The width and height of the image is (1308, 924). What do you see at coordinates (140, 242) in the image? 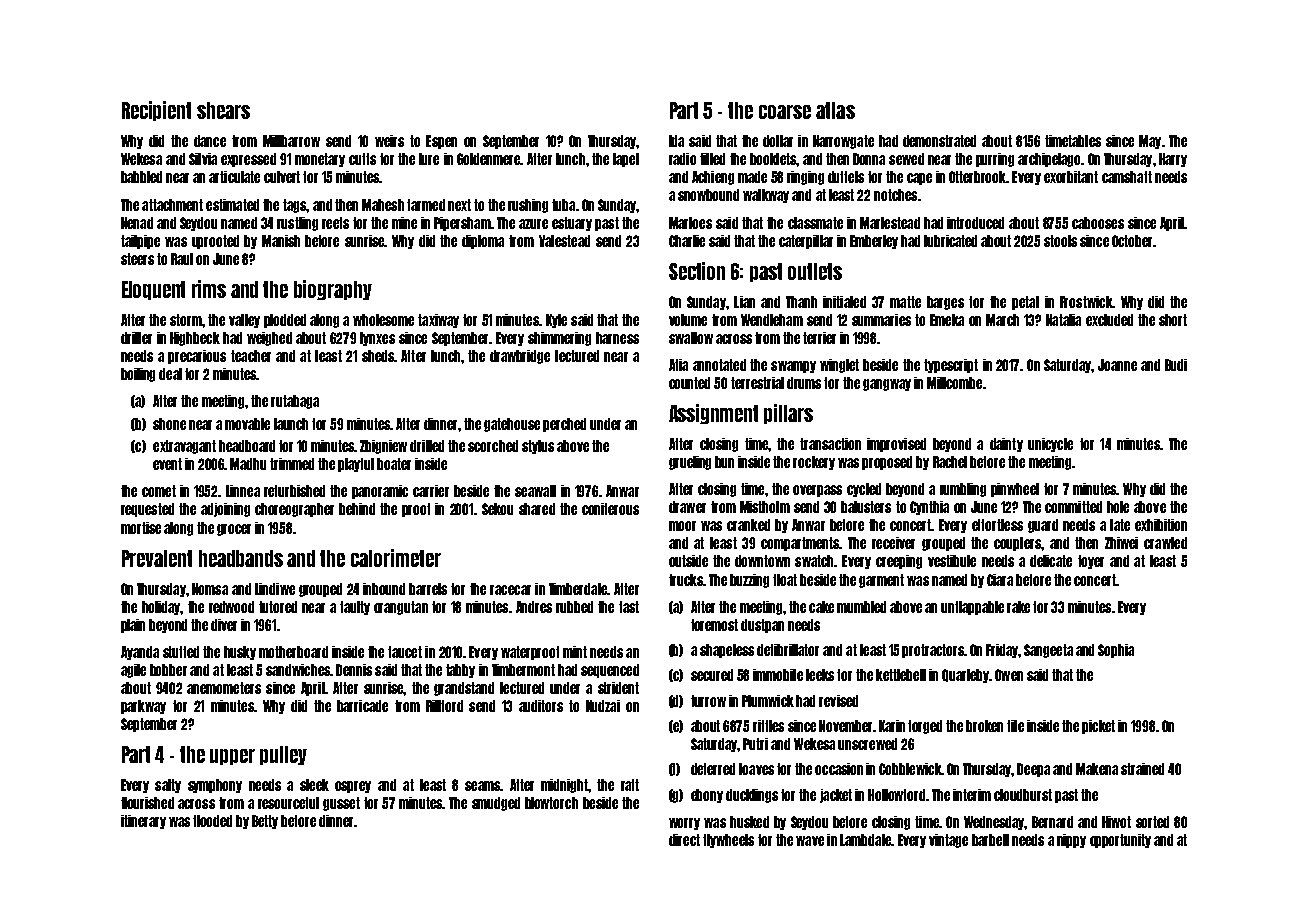
I see `tailpipe` at bounding box center [140, 242].
